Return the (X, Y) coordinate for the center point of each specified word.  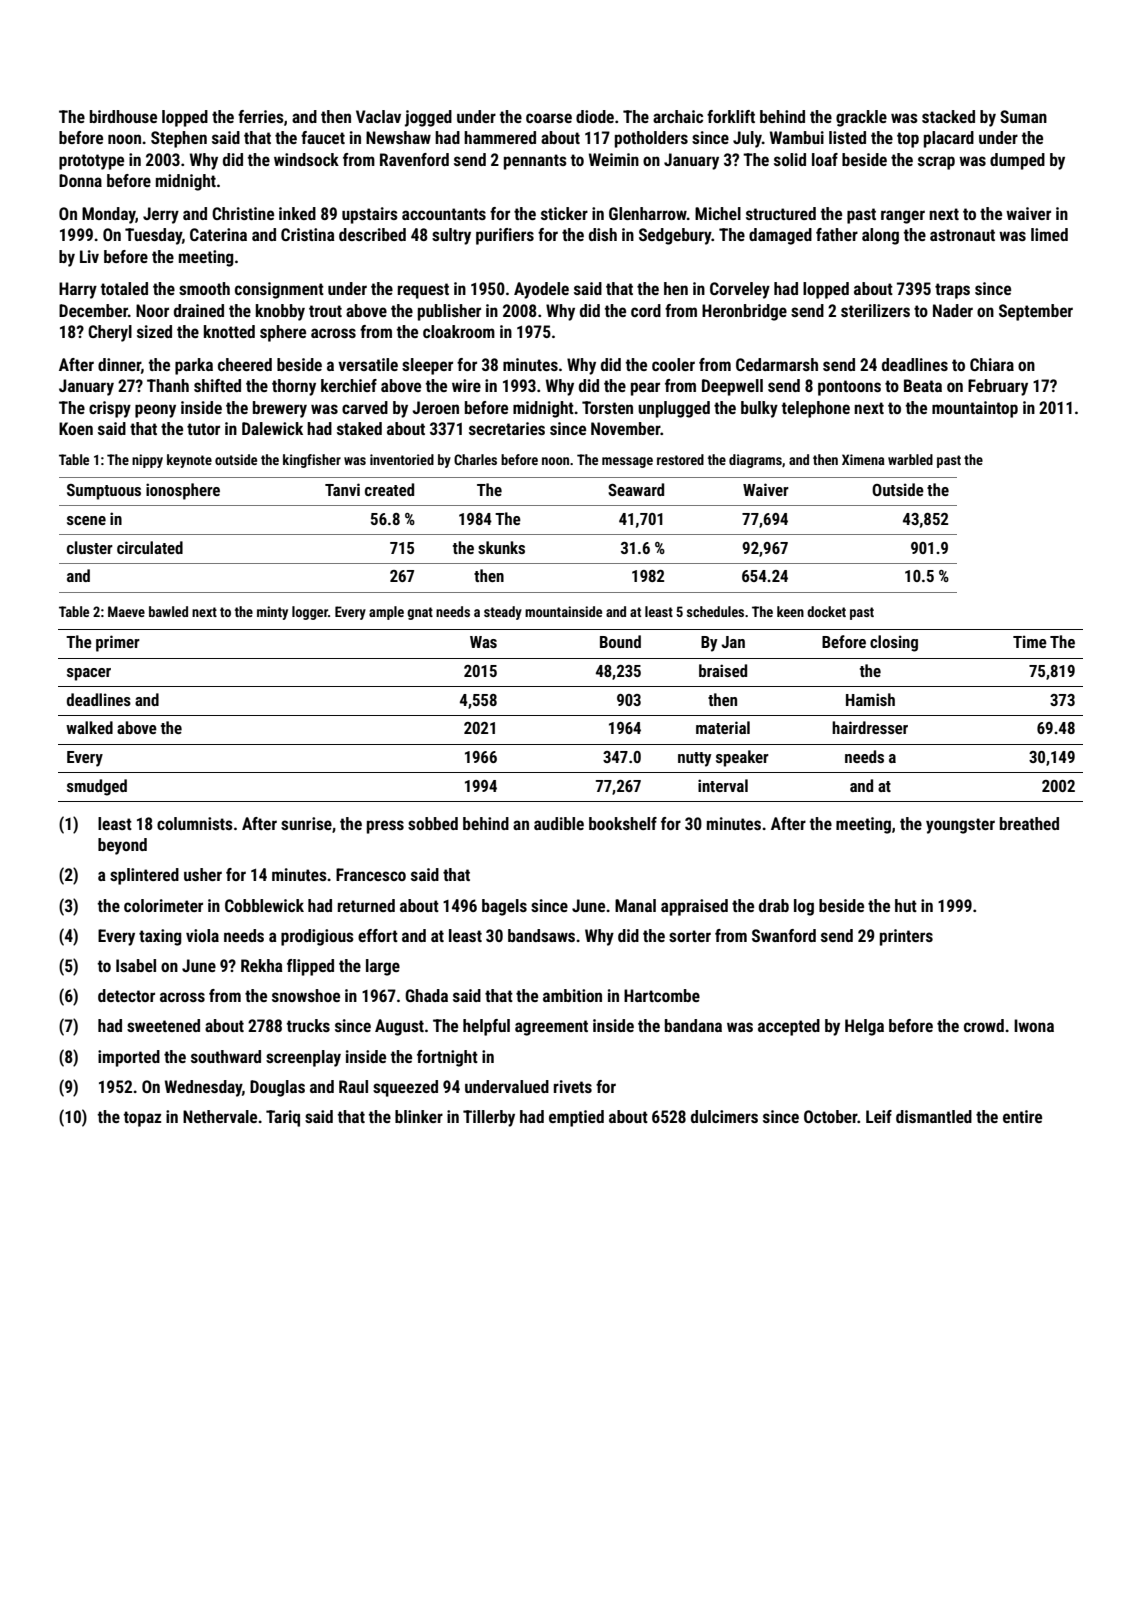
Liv (89, 256)
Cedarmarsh (777, 364)
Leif (879, 1116)
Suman (1023, 116)
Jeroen (435, 407)
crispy (110, 409)
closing (894, 643)
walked (89, 727)
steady (503, 613)
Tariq (283, 1118)
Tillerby (489, 1118)
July (747, 139)
